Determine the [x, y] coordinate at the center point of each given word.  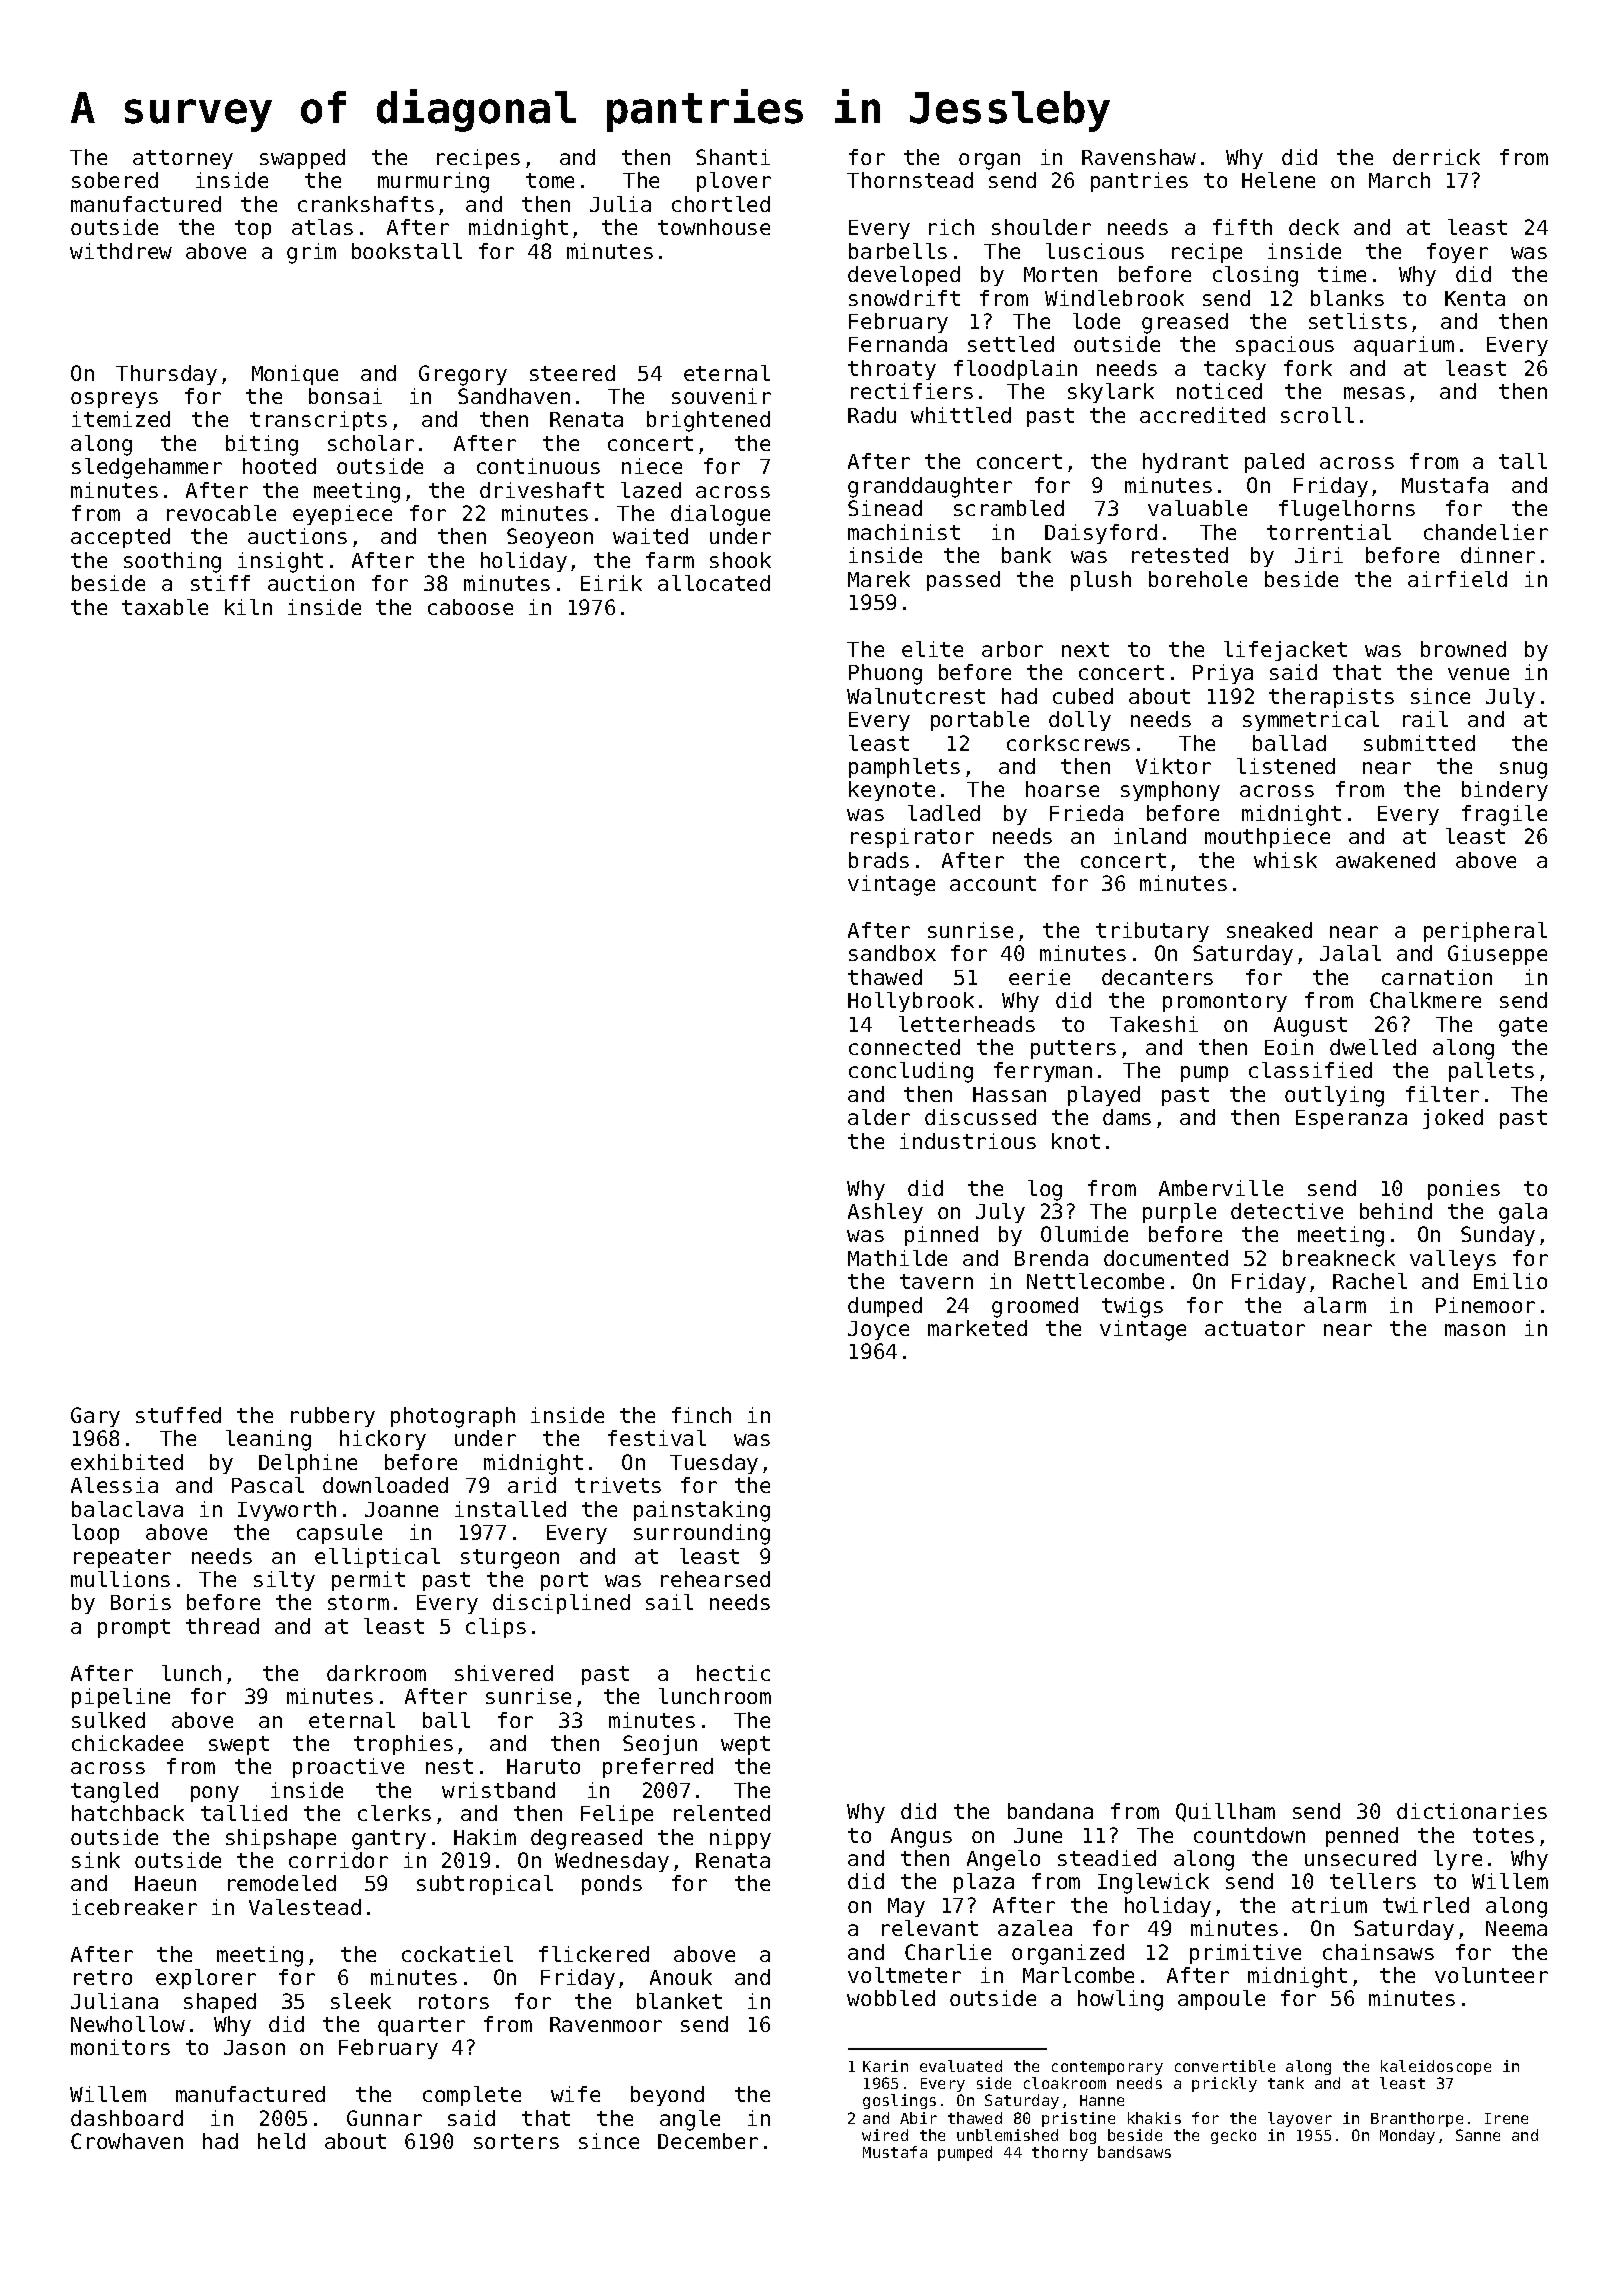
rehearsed [715, 1579]
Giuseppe [1497, 955]
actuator [1255, 1328]
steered [572, 373]
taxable [165, 607]
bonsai [345, 396]
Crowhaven [127, 2141]
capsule [339, 1534]
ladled [944, 813]
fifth [1242, 227]
